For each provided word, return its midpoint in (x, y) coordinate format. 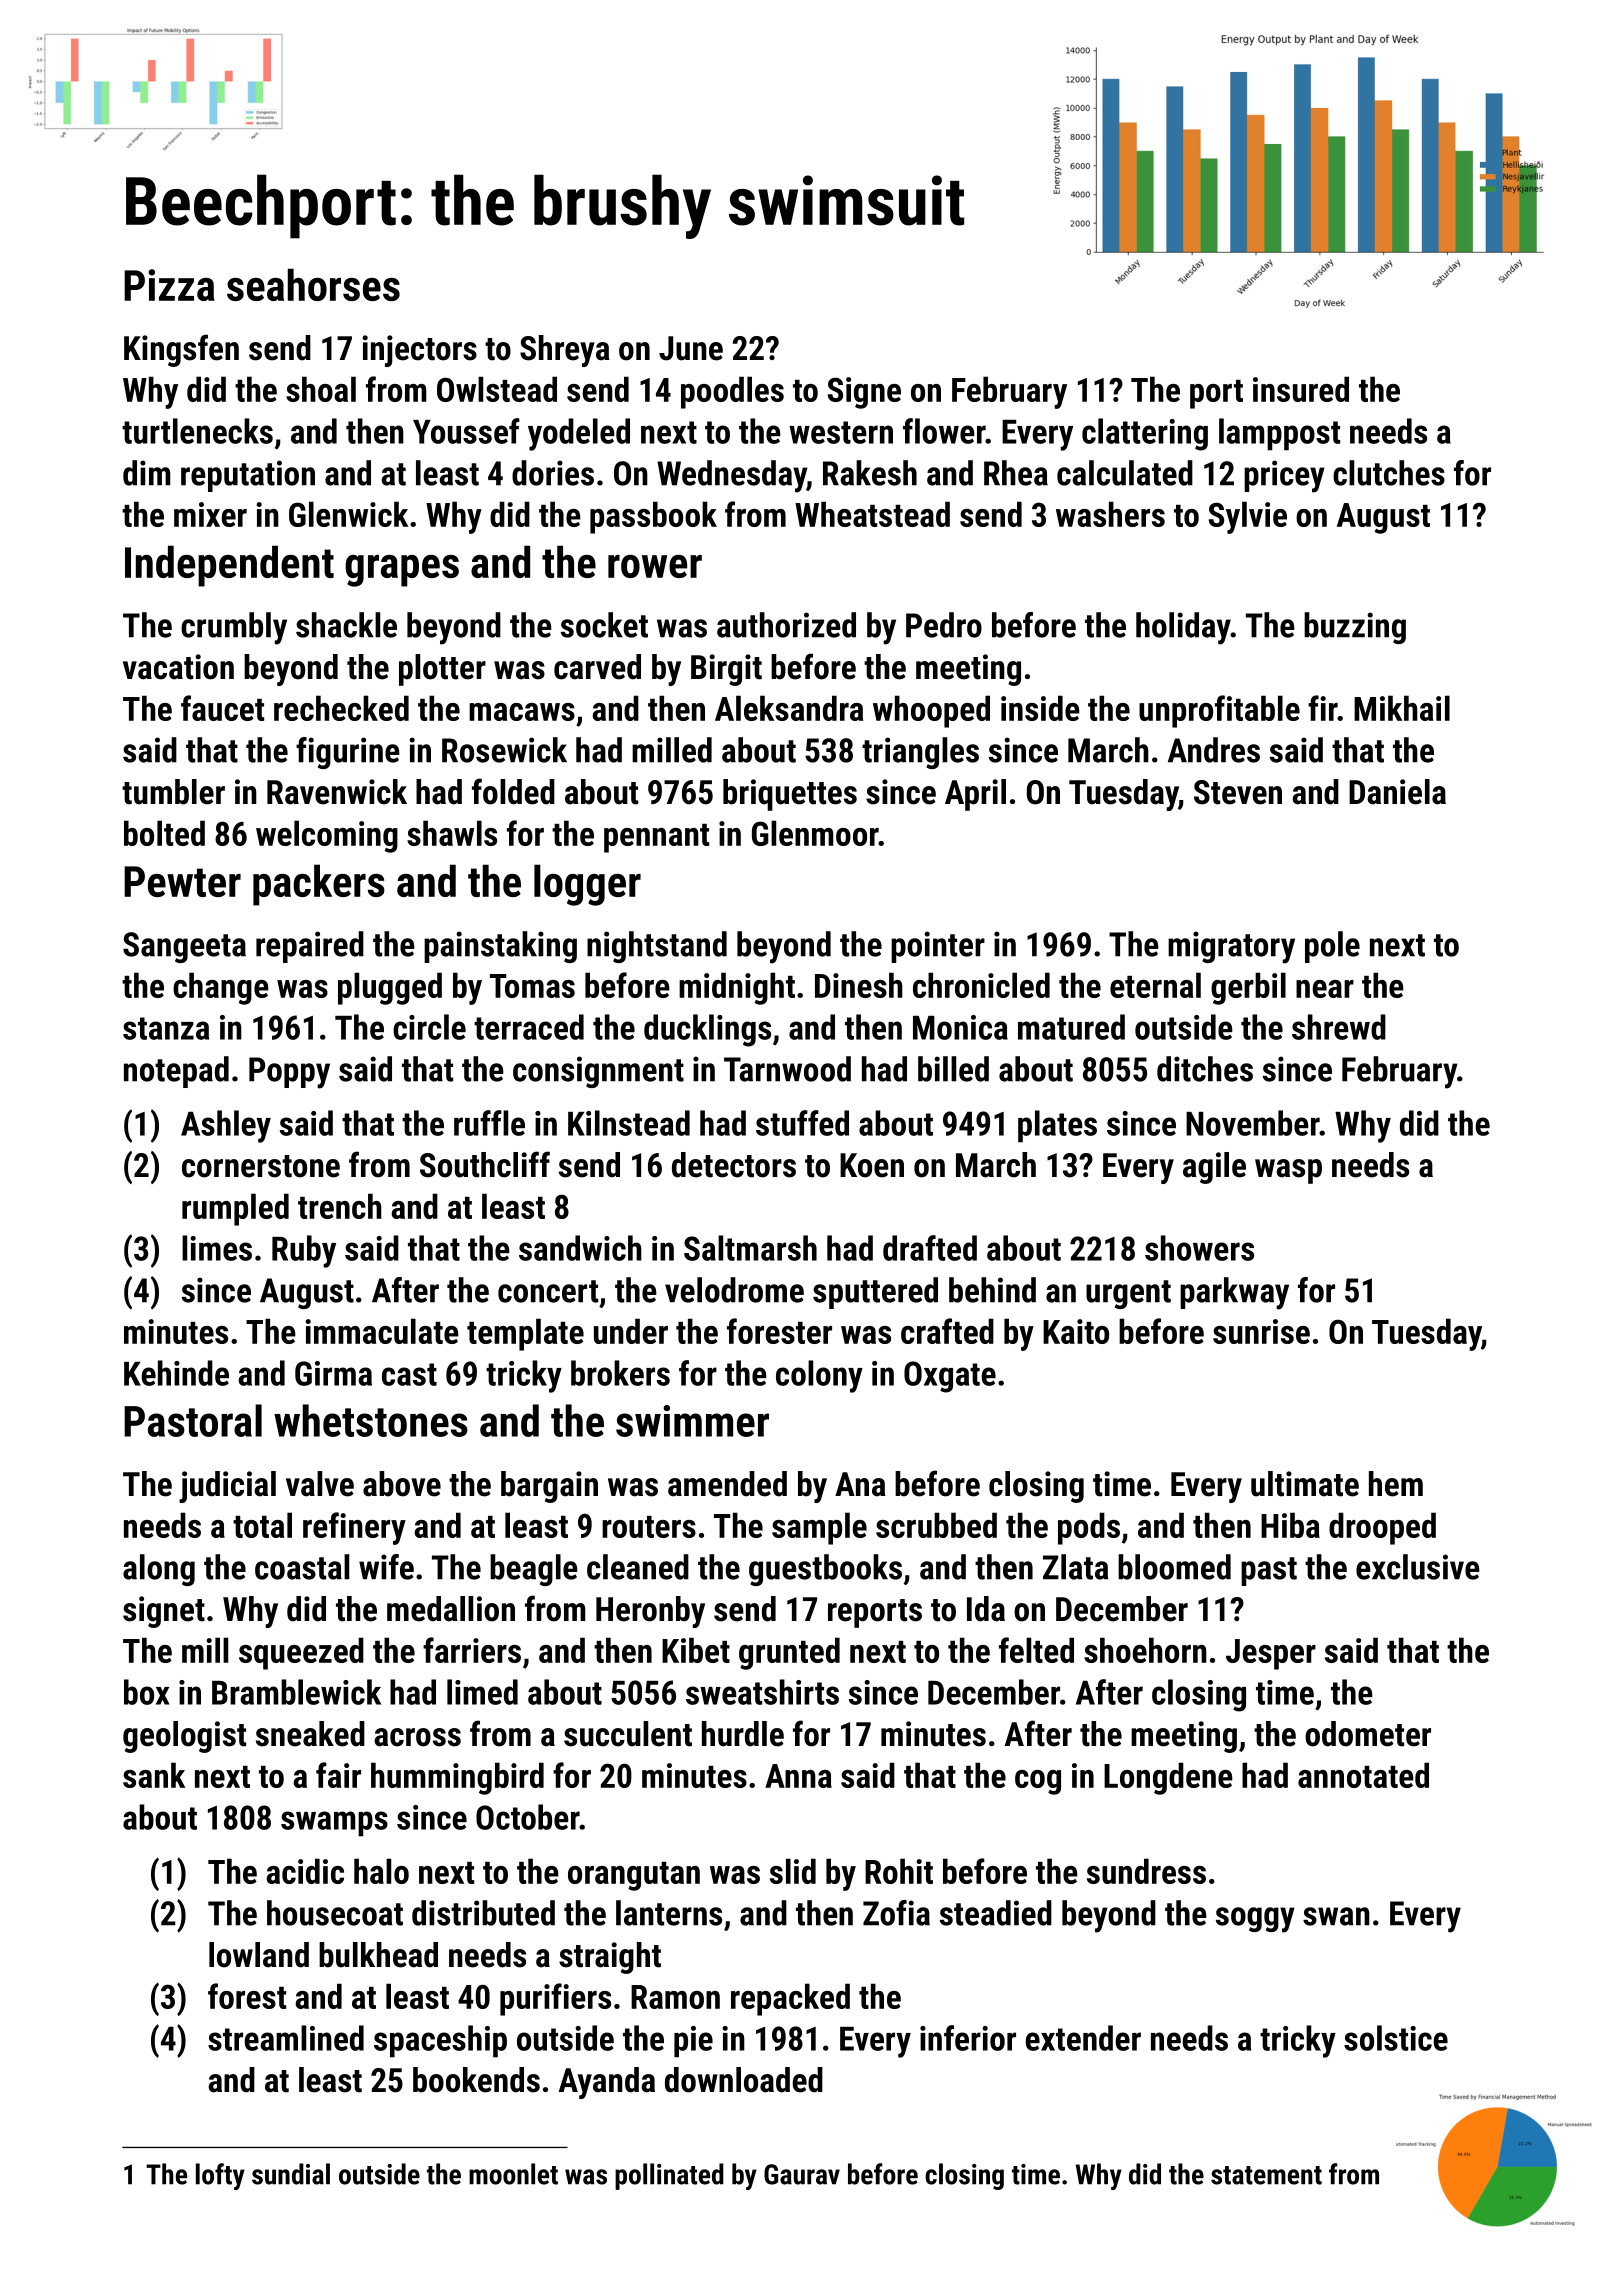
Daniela (1397, 792)
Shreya (565, 351)
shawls (452, 833)
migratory (1231, 947)
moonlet (513, 2174)
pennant (656, 838)
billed (953, 1069)
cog (1038, 1782)
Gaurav (802, 2174)
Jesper (1271, 1654)
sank (154, 1775)
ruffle (489, 1123)
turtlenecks (197, 431)
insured (1301, 389)
